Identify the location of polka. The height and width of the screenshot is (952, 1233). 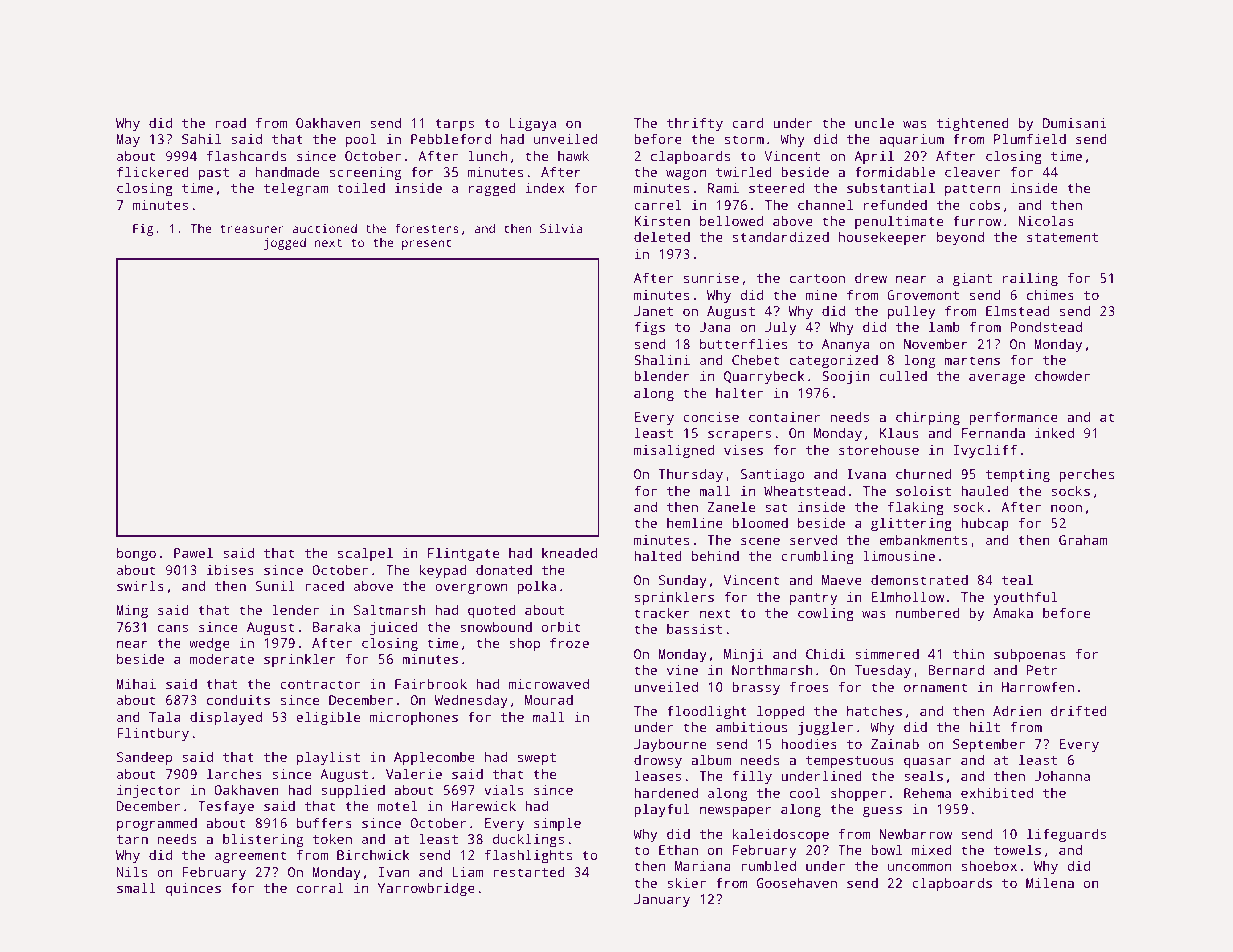
(536, 587).
